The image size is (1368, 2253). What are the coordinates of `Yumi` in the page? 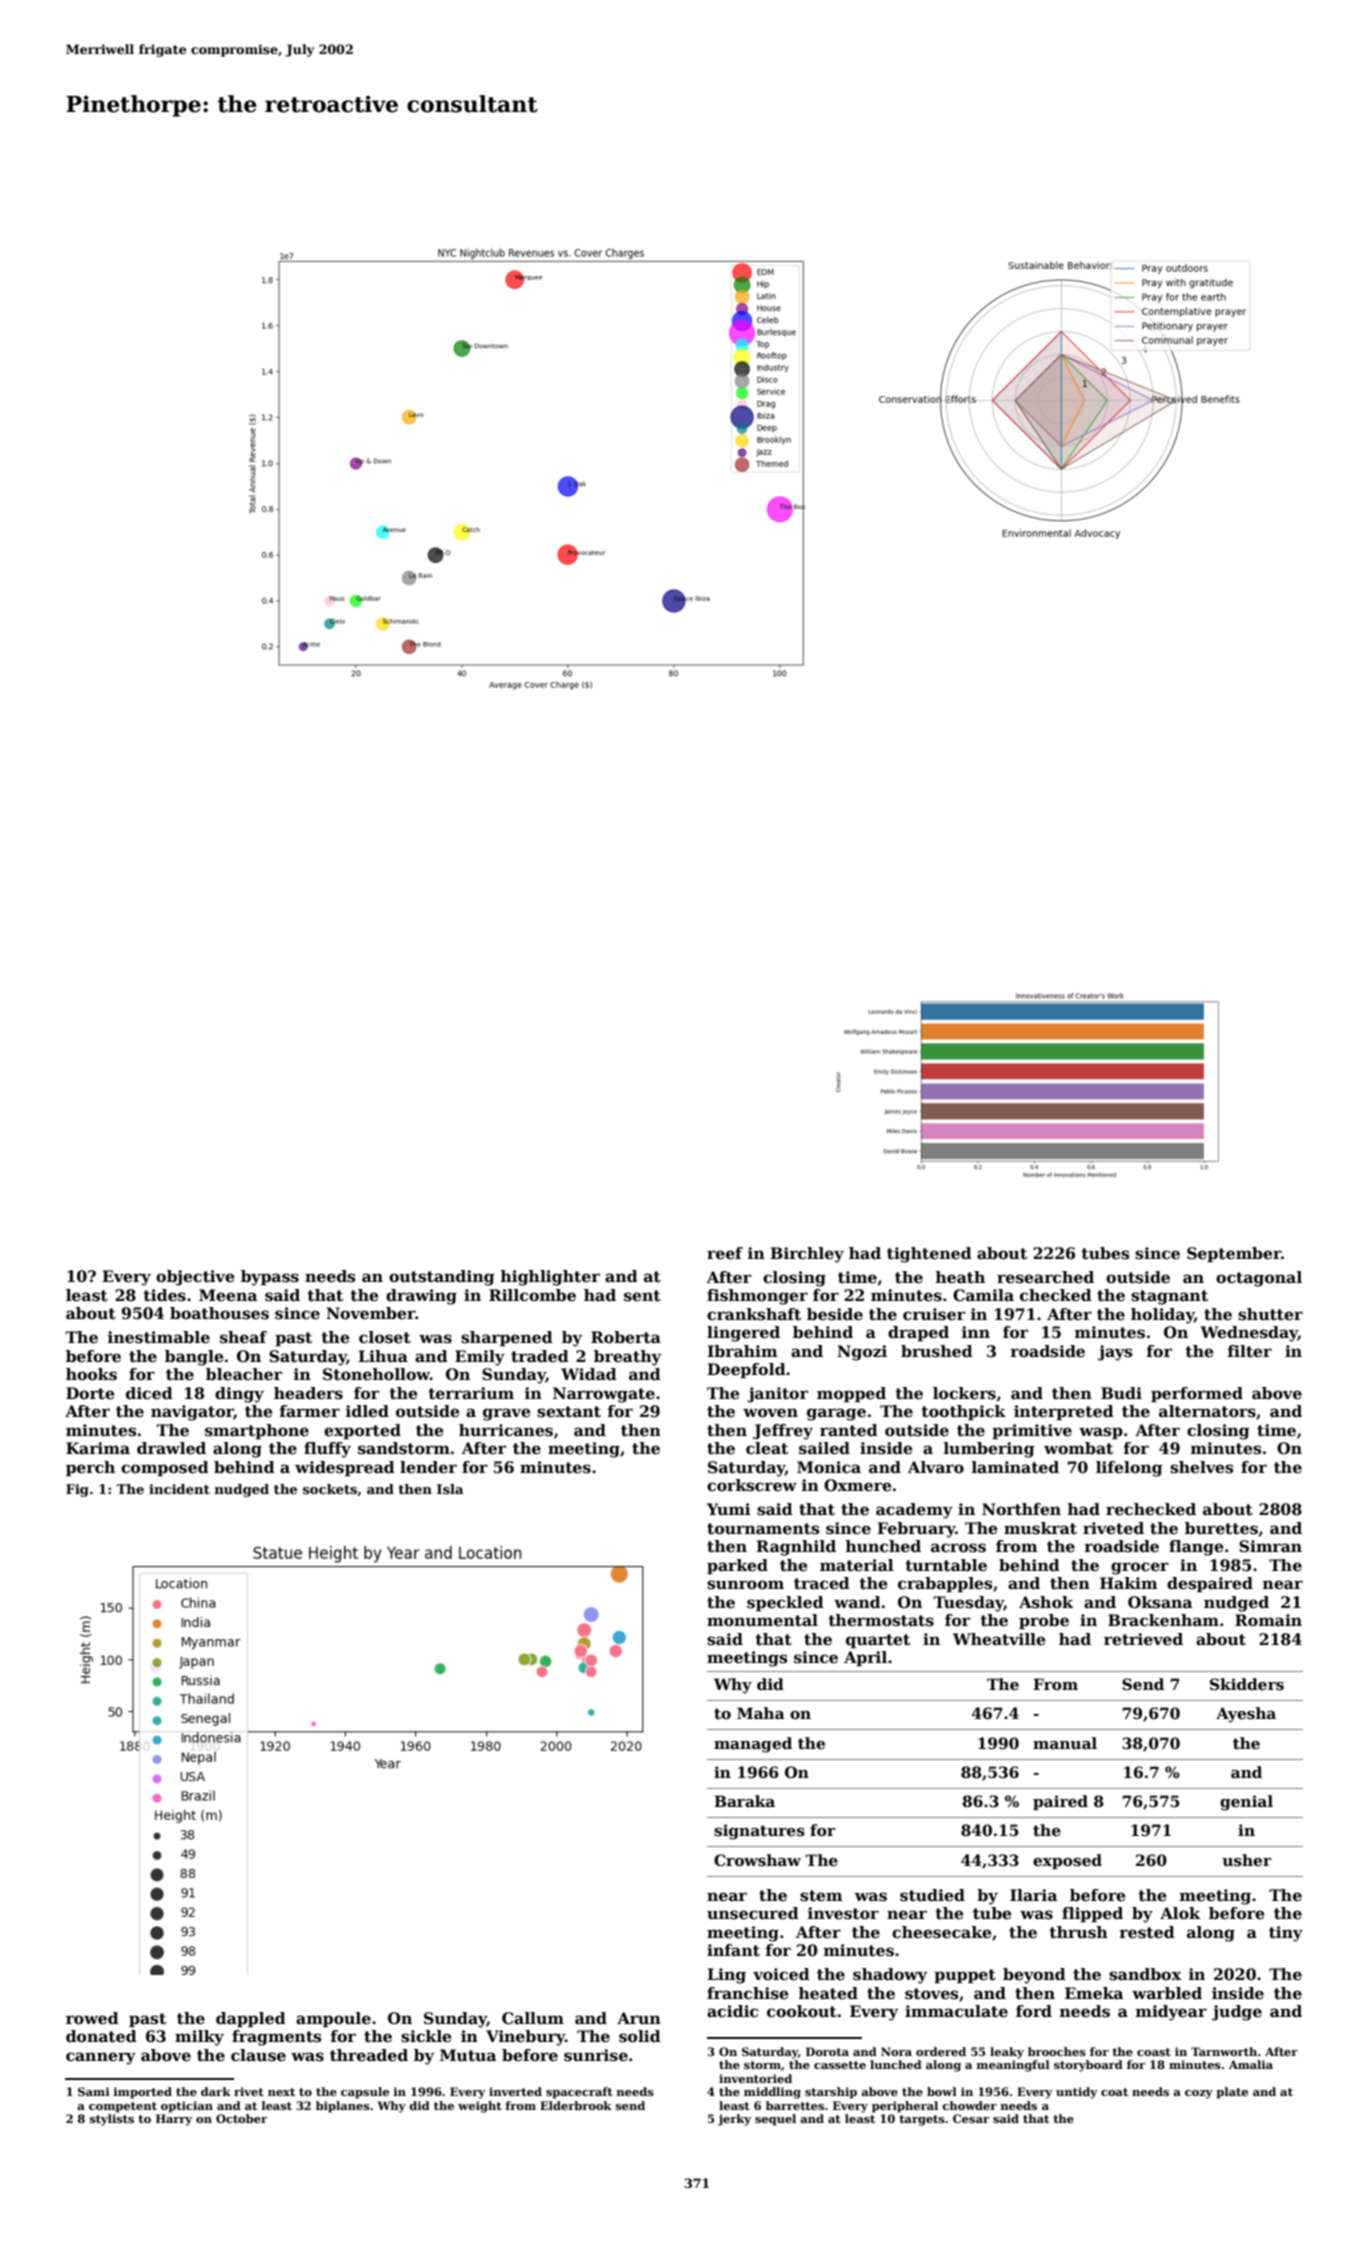 It's located at (729, 1509).
